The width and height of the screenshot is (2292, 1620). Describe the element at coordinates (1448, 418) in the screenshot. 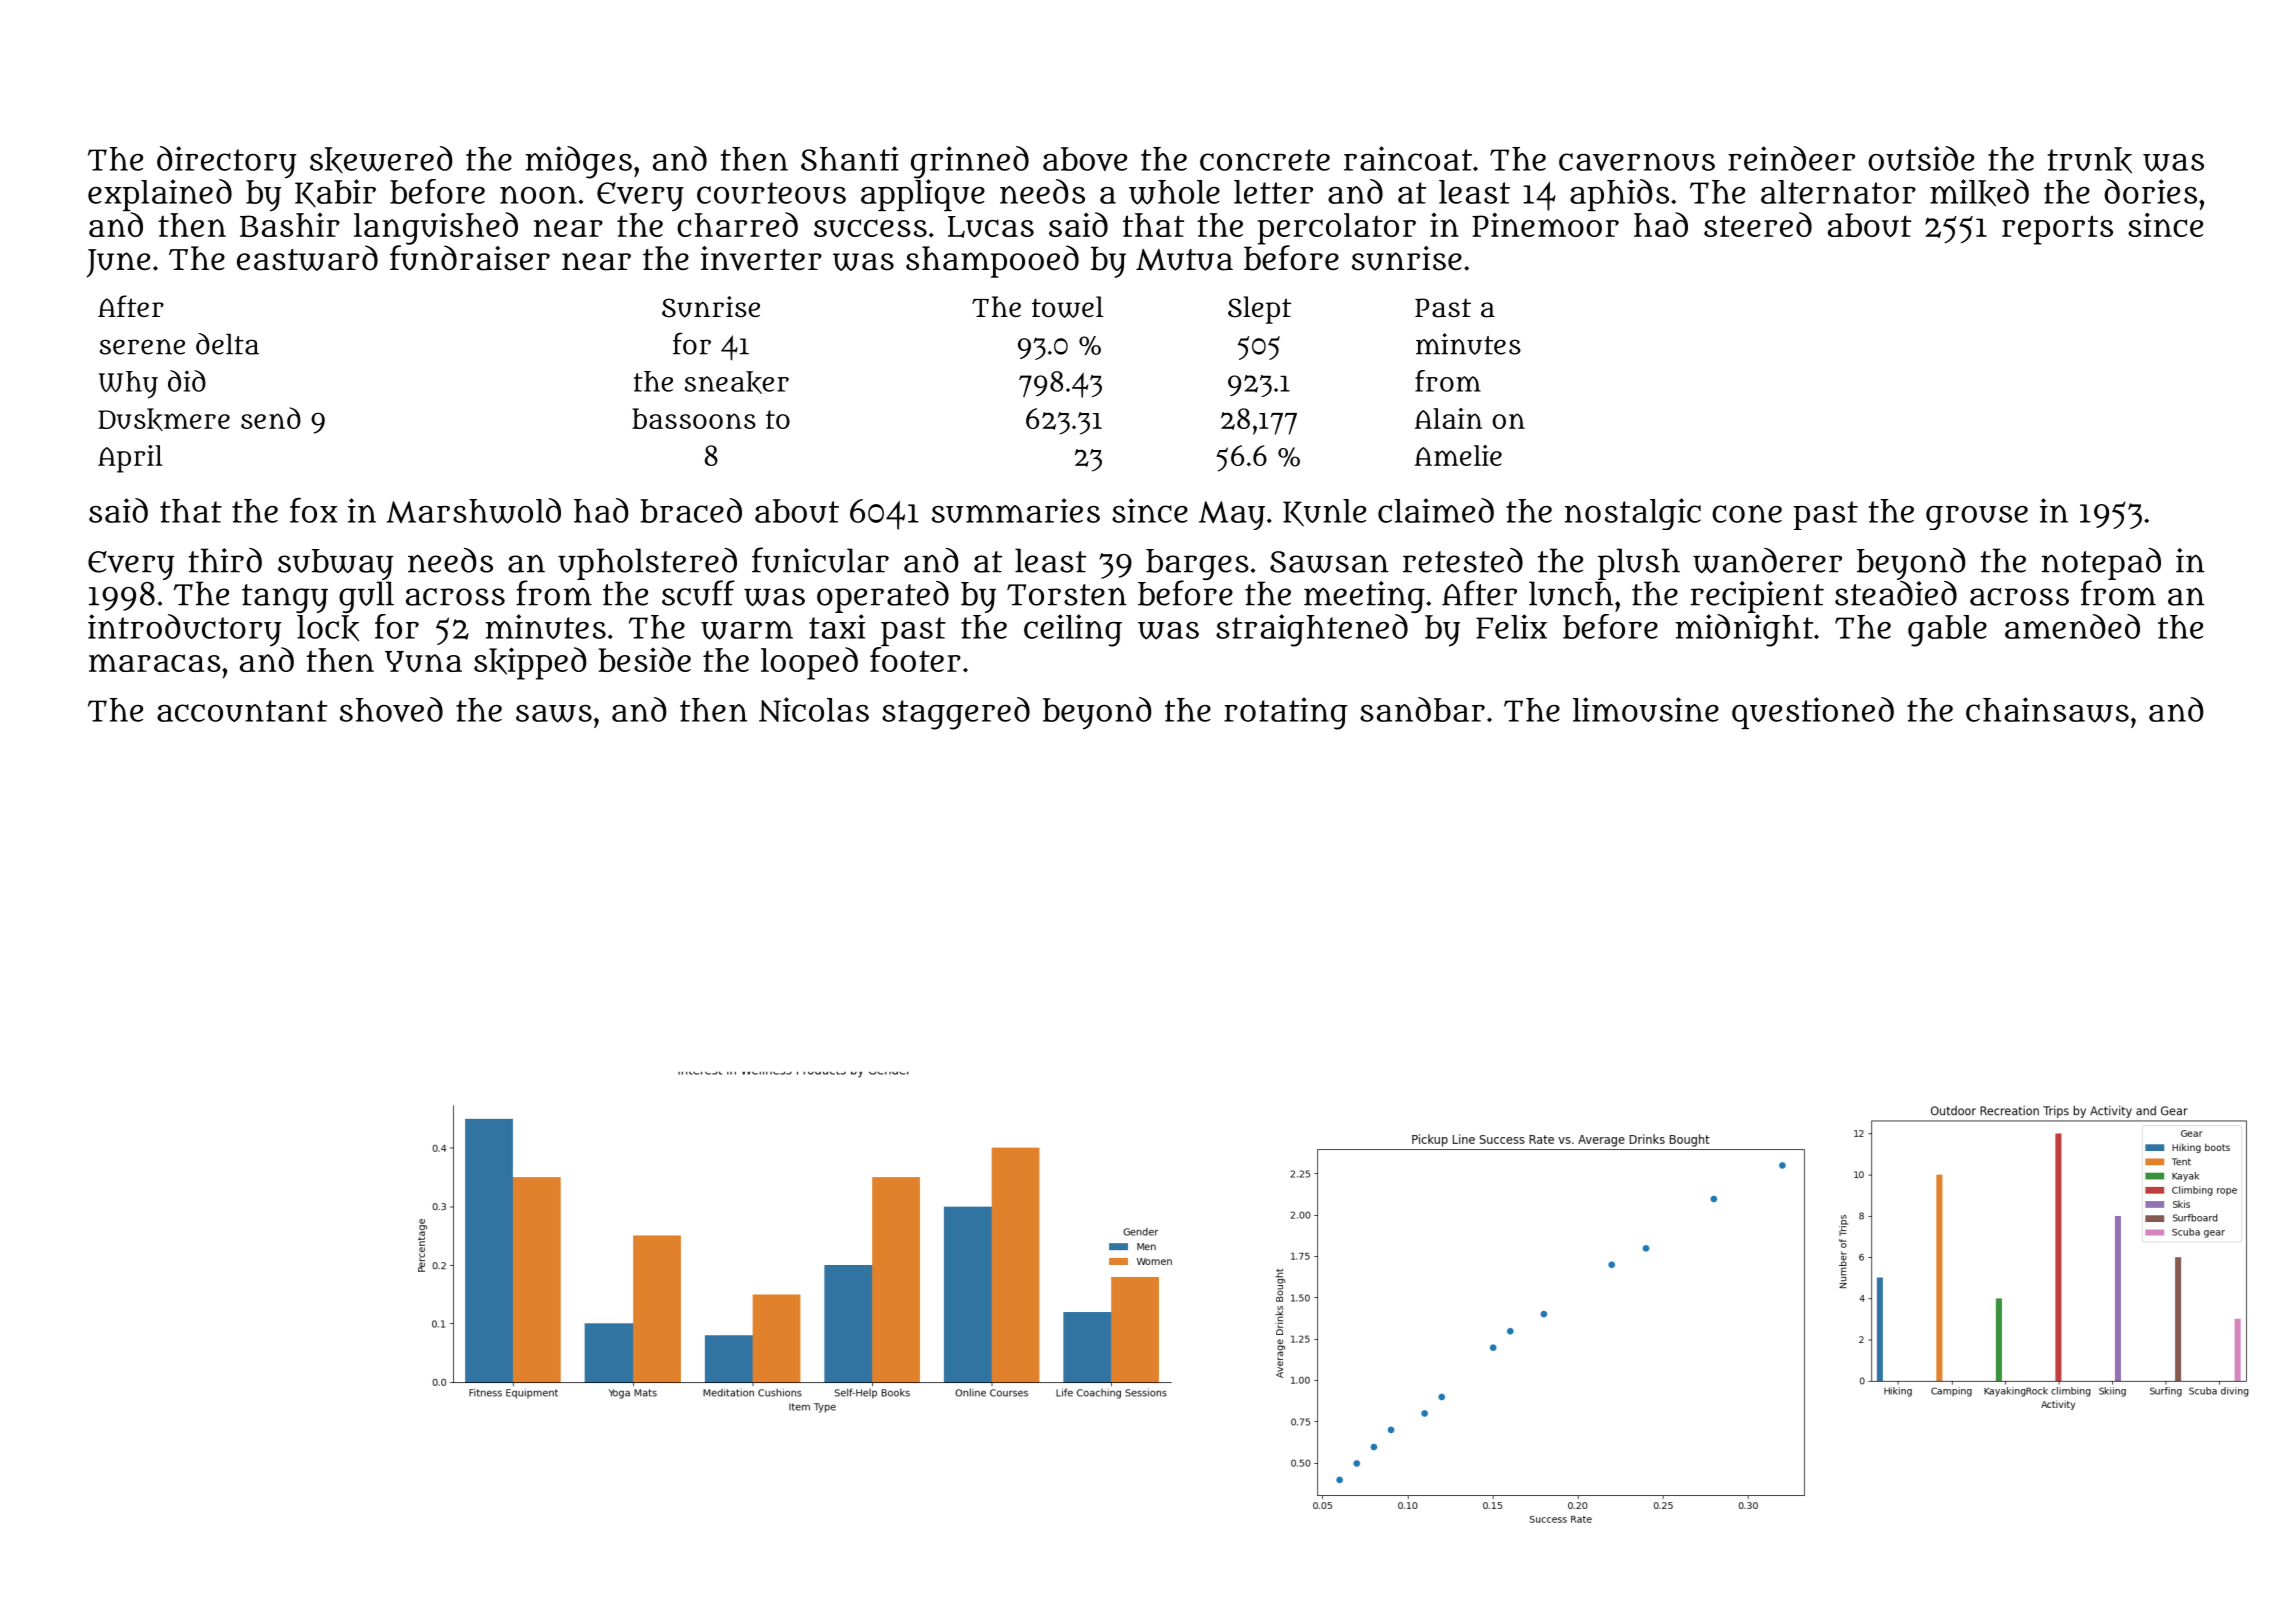

I see `Alain` at that location.
